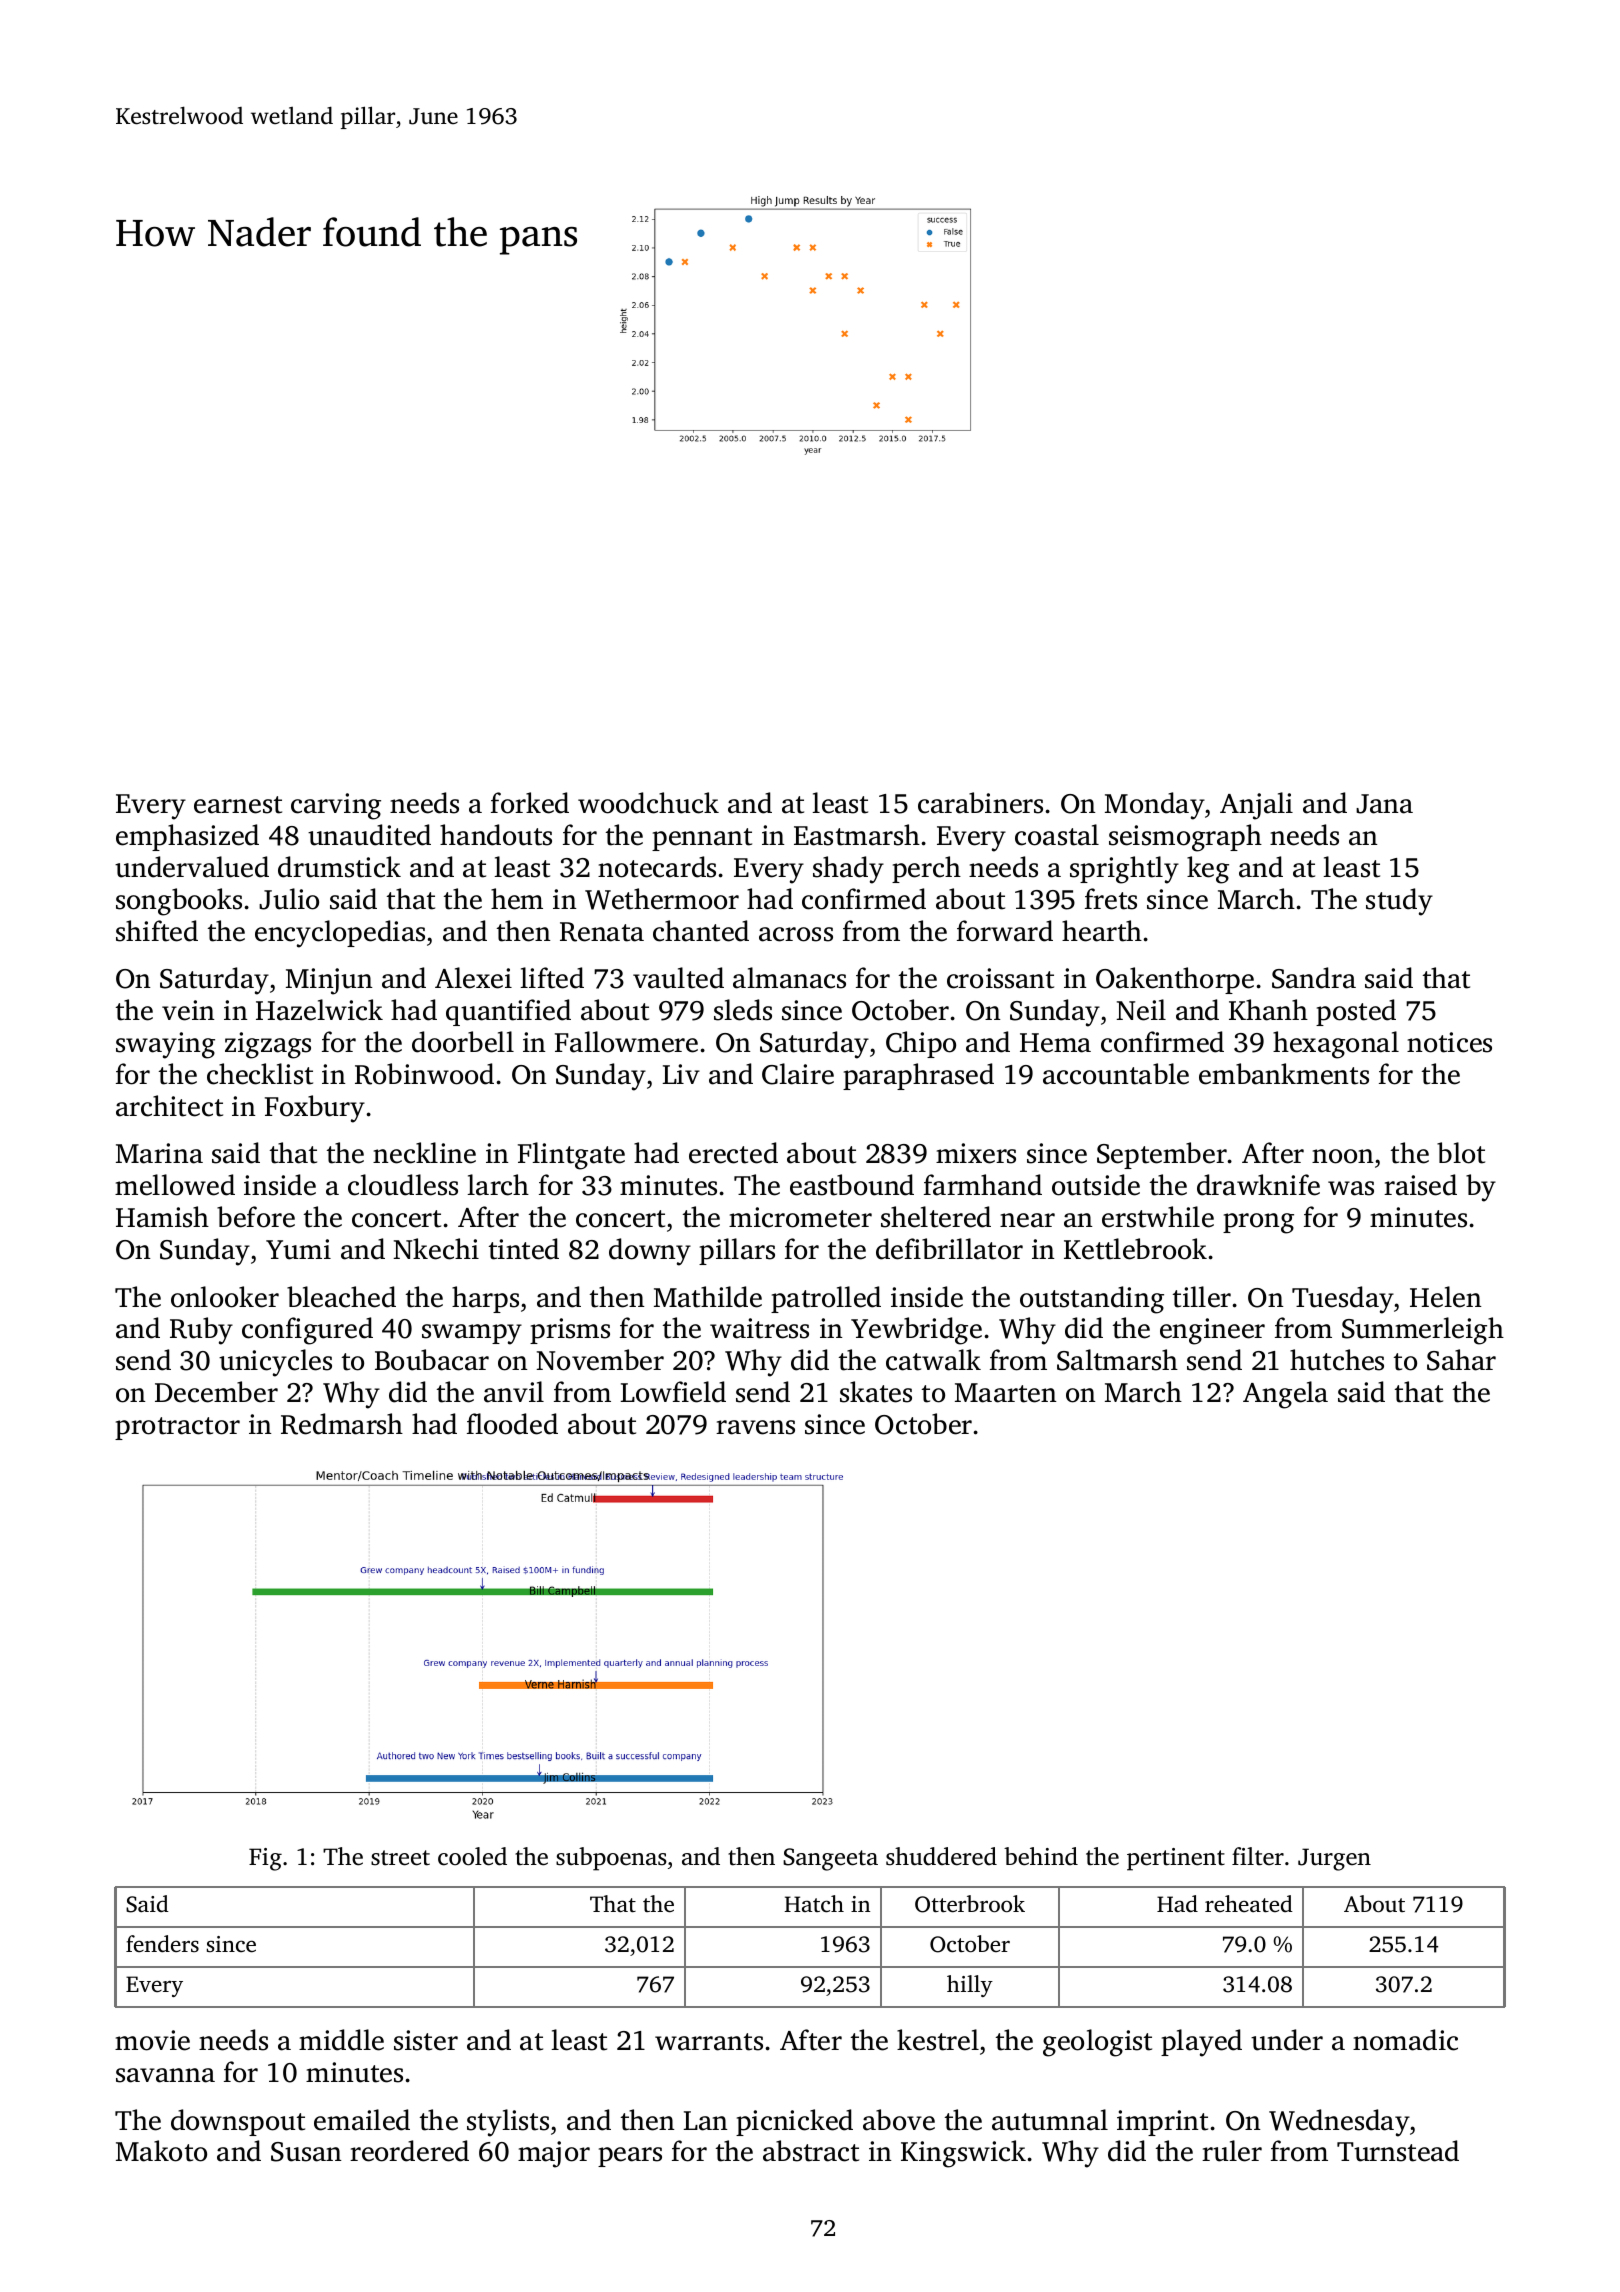 The height and width of the page is (2292, 1620). What do you see at coordinates (336, 806) in the page?
I see `carving` at bounding box center [336, 806].
